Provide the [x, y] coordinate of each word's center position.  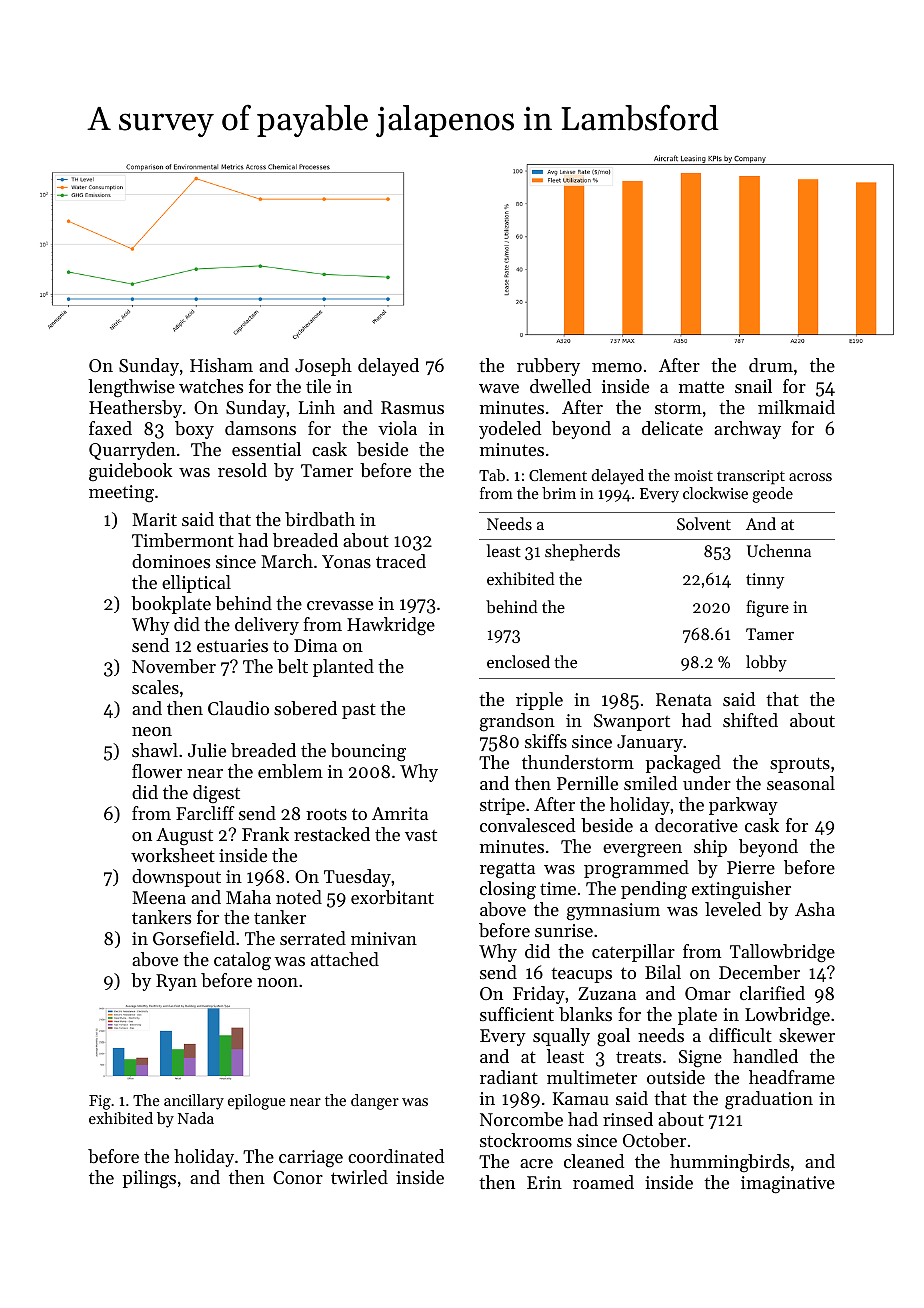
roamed [603, 1182]
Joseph [323, 367]
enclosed [518, 661]
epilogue [257, 1102]
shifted [750, 720]
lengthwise [131, 388]
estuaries [232, 645]
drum [771, 365]
